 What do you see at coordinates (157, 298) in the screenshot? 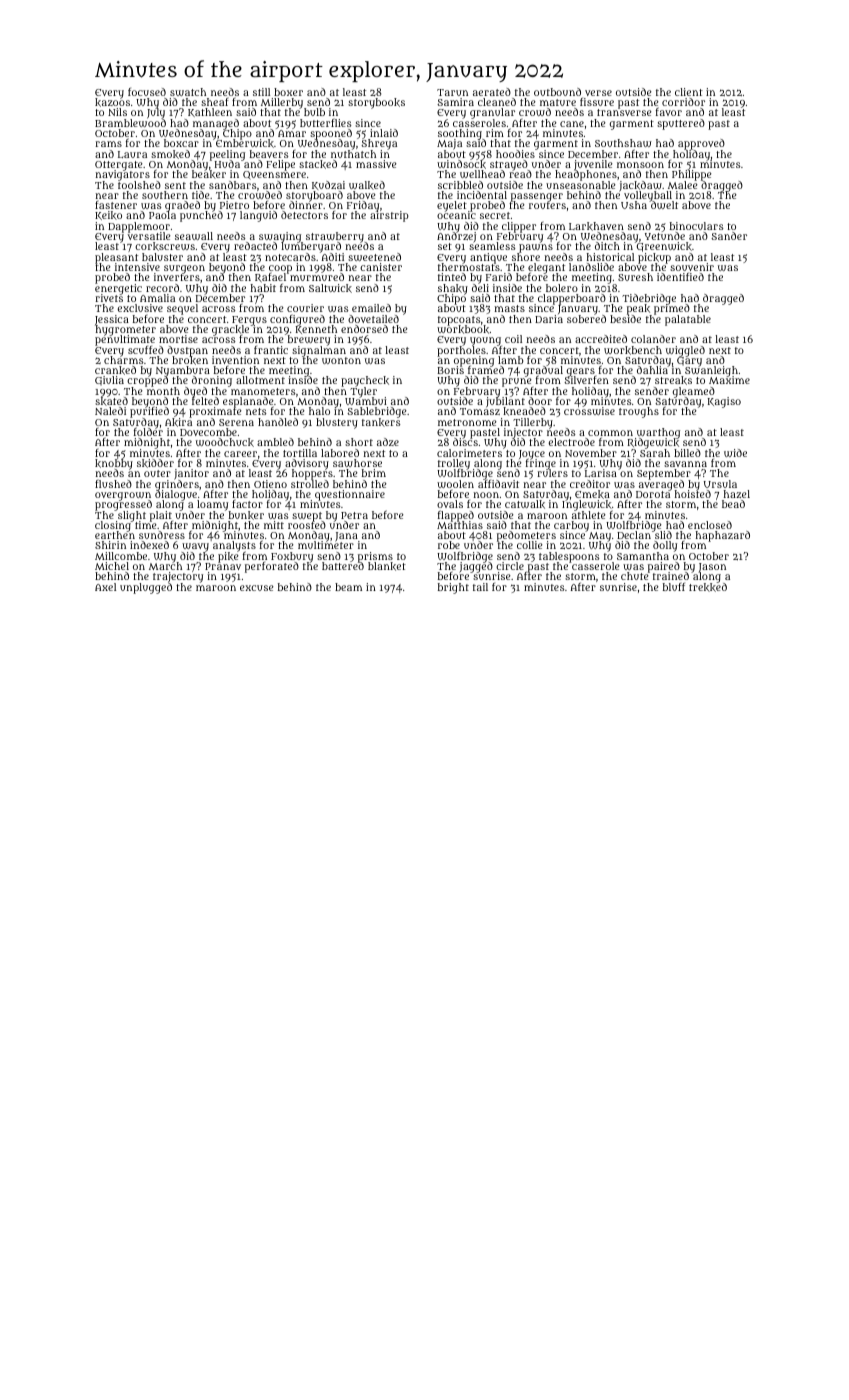
I see `Amalia` at bounding box center [157, 298].
